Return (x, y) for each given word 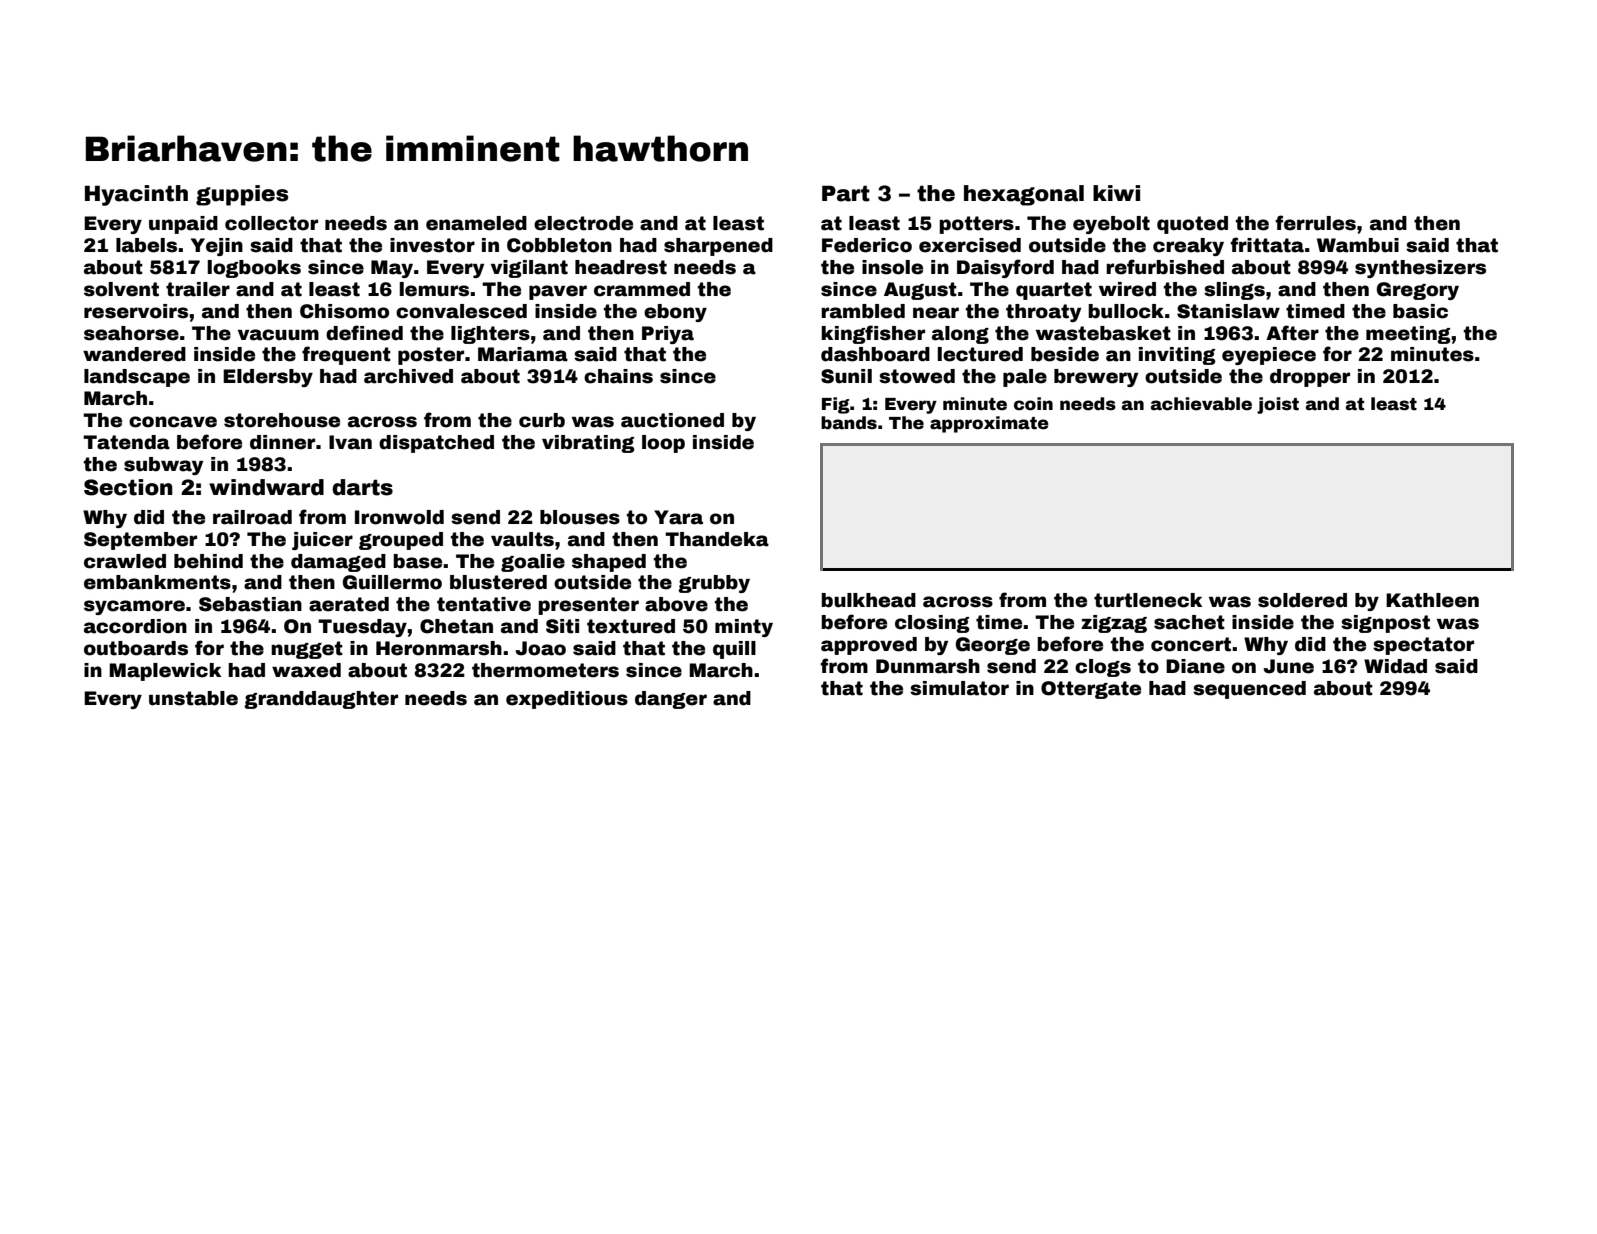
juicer (322, 541)
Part (846, 193)
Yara (678, 517)
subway (163, 466)
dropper (1310, 378)
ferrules (1315, 223)
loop (663, 444)
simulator (959, 688)
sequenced (1249, 690)
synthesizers (1420, 269)
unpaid (183, 225)
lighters (490, 335)
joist (1278, 405)
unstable (193, 698)
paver (558, 292)
